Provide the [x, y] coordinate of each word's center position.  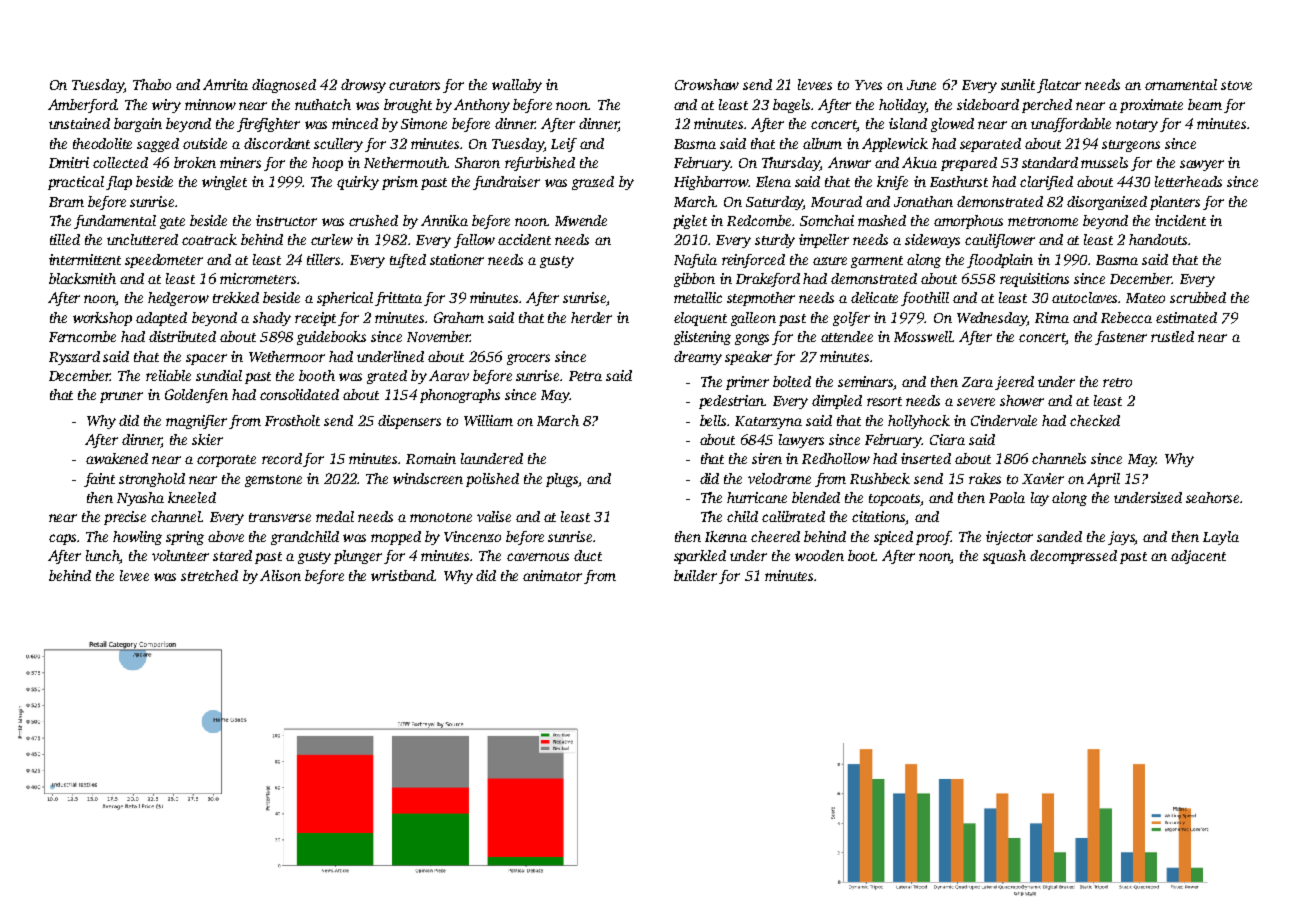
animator [552, 575]
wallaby [517, 86]
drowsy [363, 86]
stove [1236, 85]
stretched [209, 575]
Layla [1221, 538]
